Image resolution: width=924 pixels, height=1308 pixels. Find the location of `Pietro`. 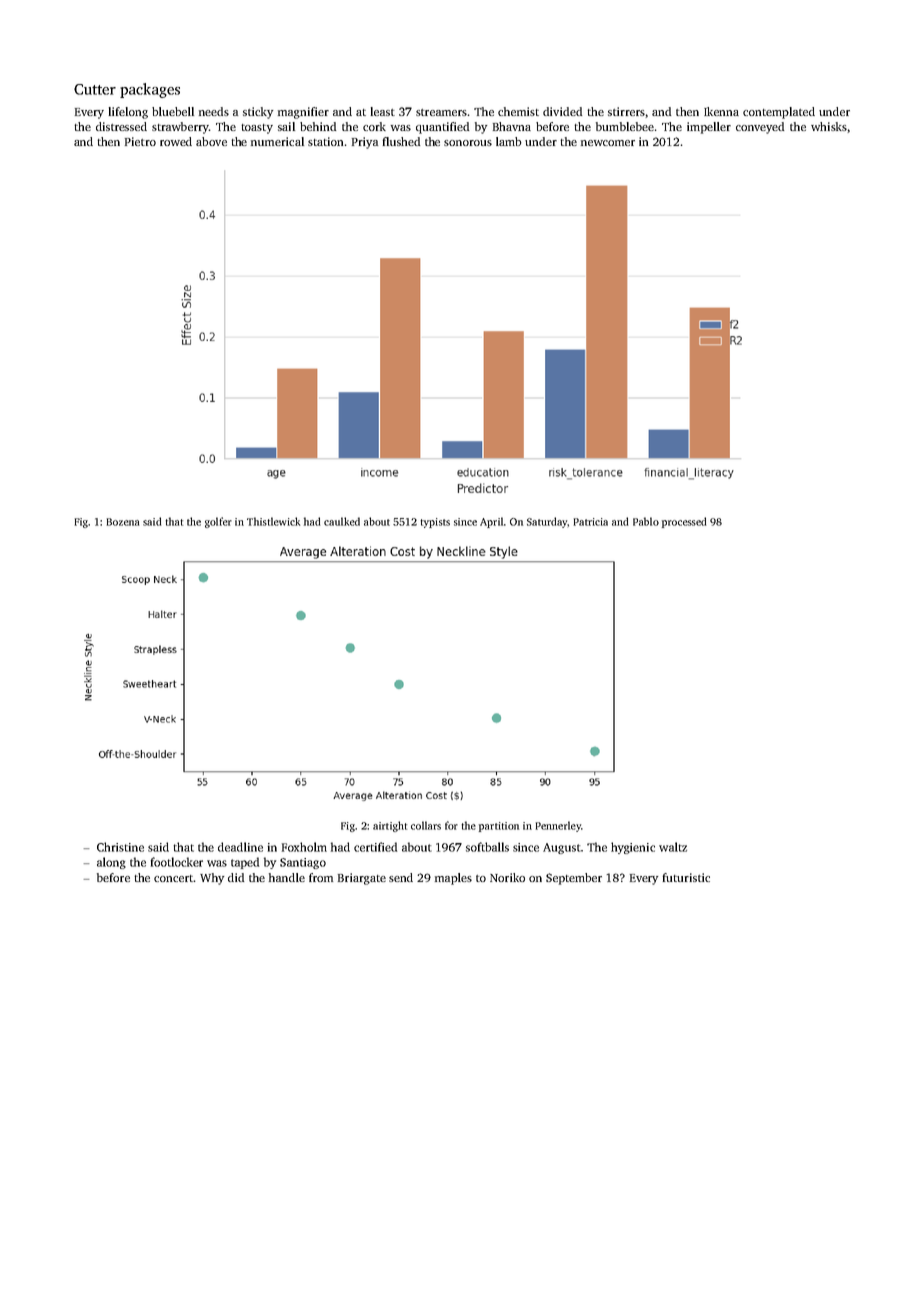

Pietro is located at coordinates (140, 141).
